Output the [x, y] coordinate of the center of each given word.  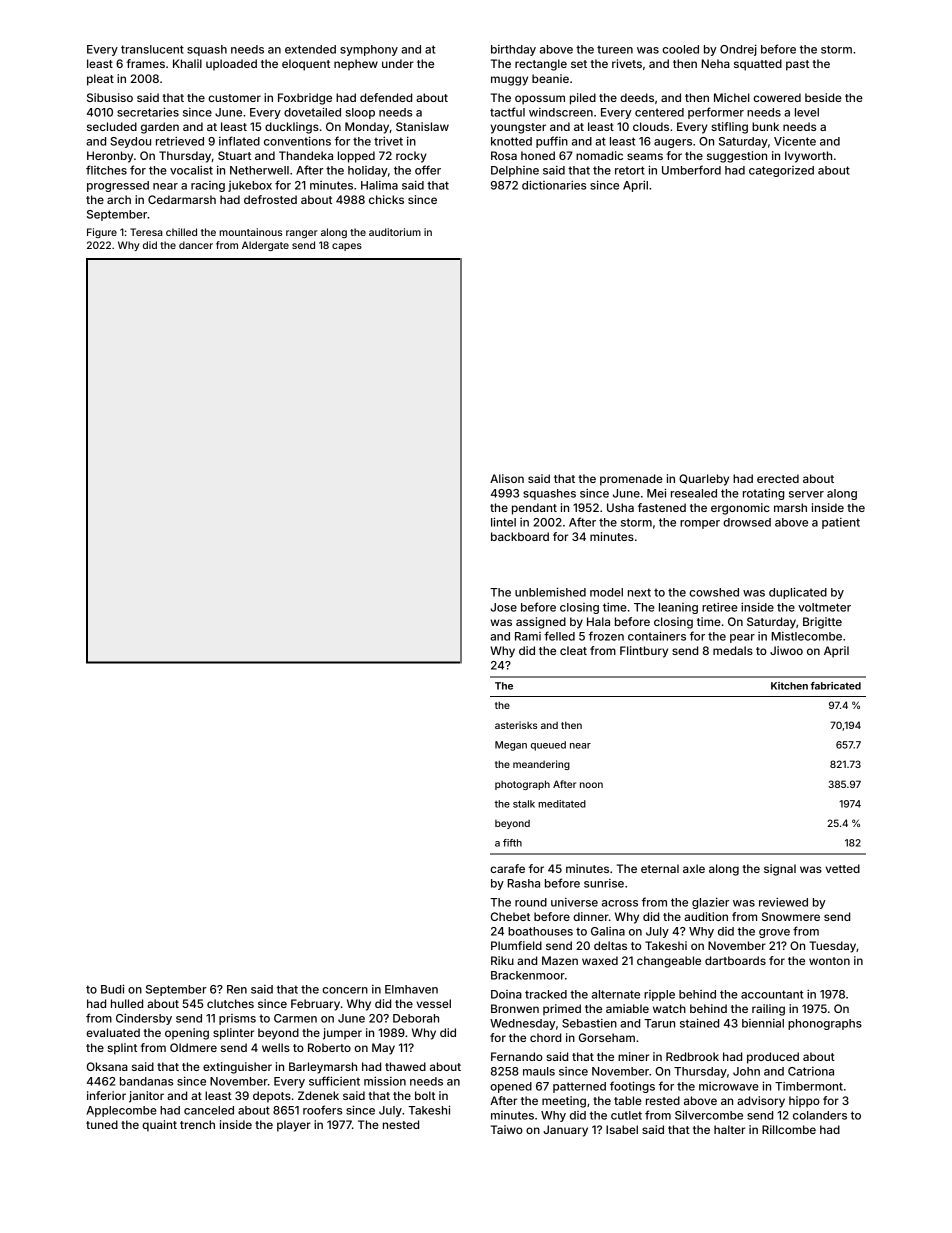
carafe [507, 868]
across [620, 903]
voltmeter [824, 607]
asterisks [516, 725]
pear [742, 638]
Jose [503, 607]
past [797, 65]
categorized [781, 171]
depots [272, 1097]
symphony [369, 50]
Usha [620, 507]
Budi [112, 989]
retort [630, 170]
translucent [152, 49]
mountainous [250, 232]
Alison [507, 478]
